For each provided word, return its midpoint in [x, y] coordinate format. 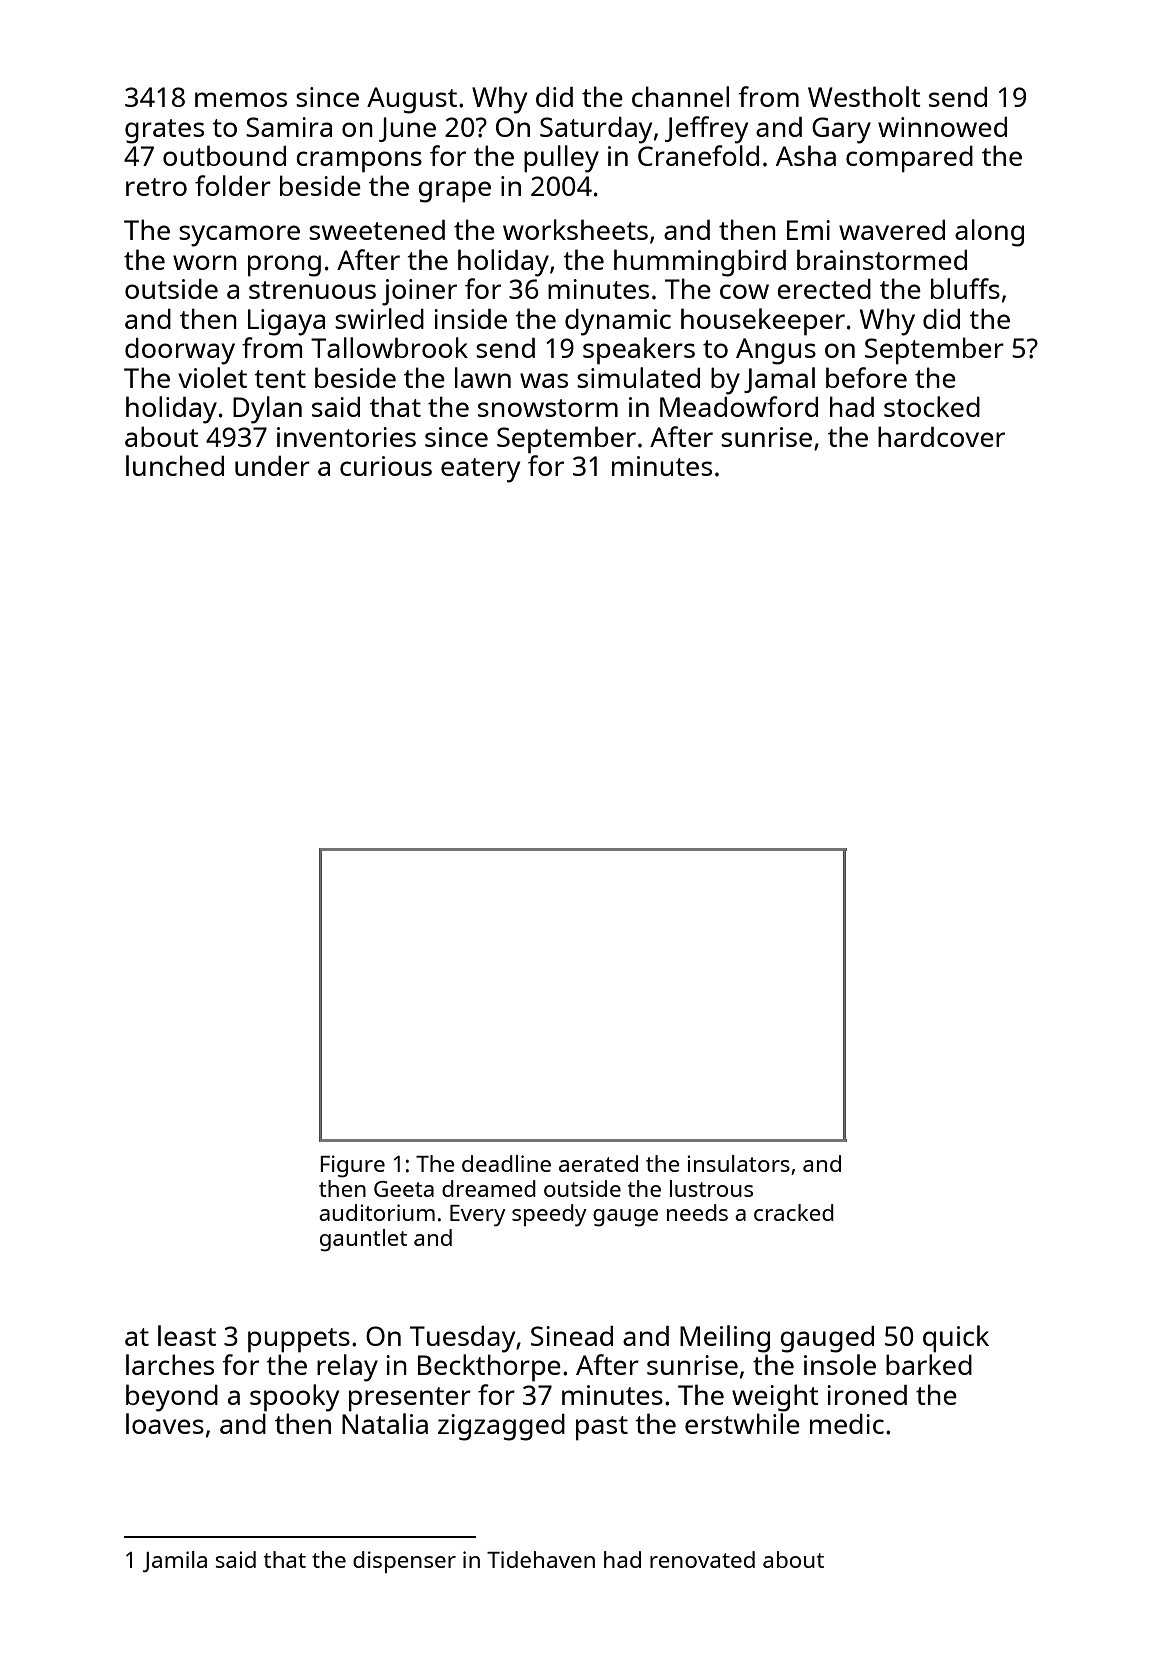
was [544, 380]
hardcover [941, 436]
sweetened [377, 230]
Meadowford [739, 406]
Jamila [175, 1561]
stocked [932, 406]
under [272, 466]
